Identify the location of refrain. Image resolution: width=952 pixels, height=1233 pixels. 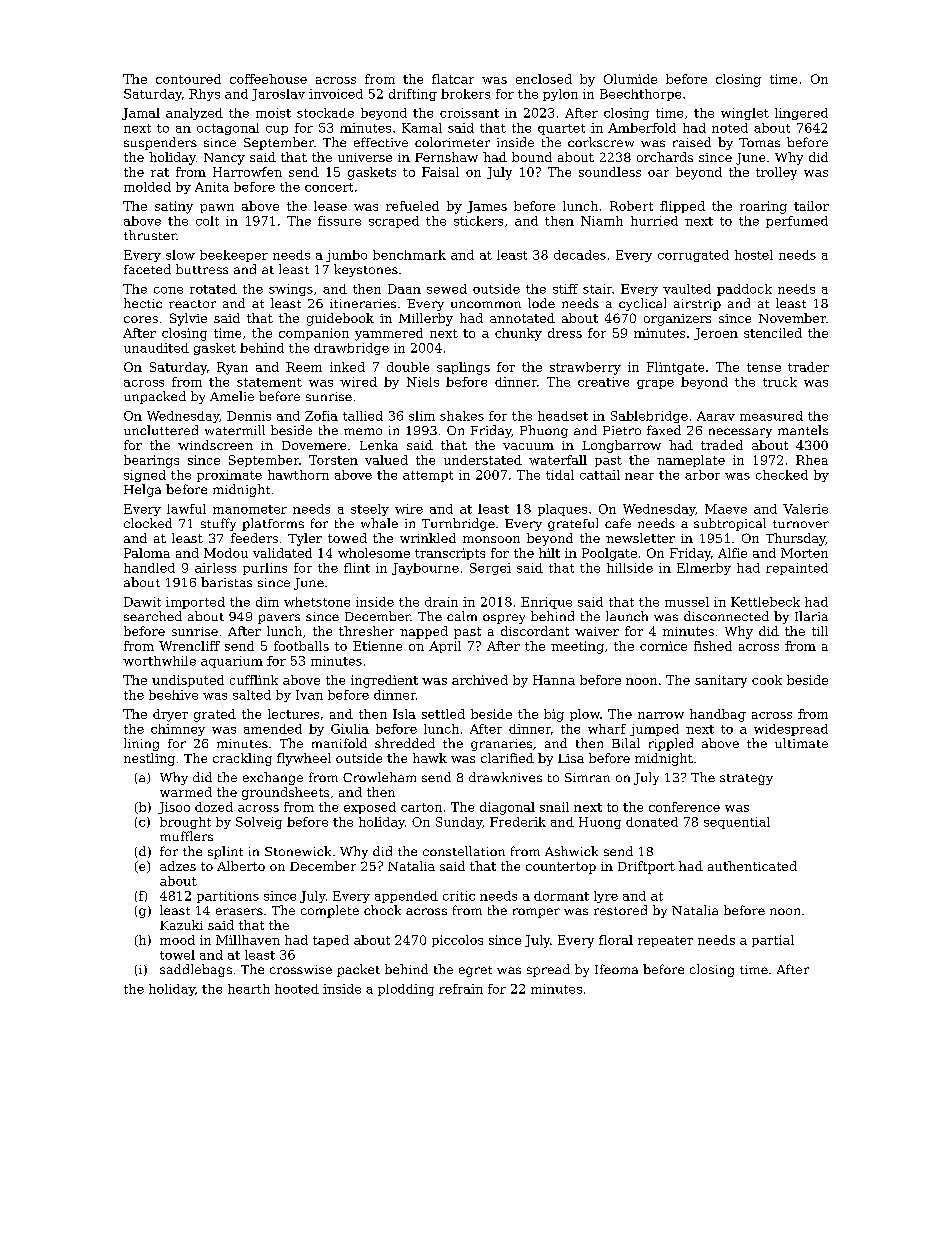
(461, 989).
